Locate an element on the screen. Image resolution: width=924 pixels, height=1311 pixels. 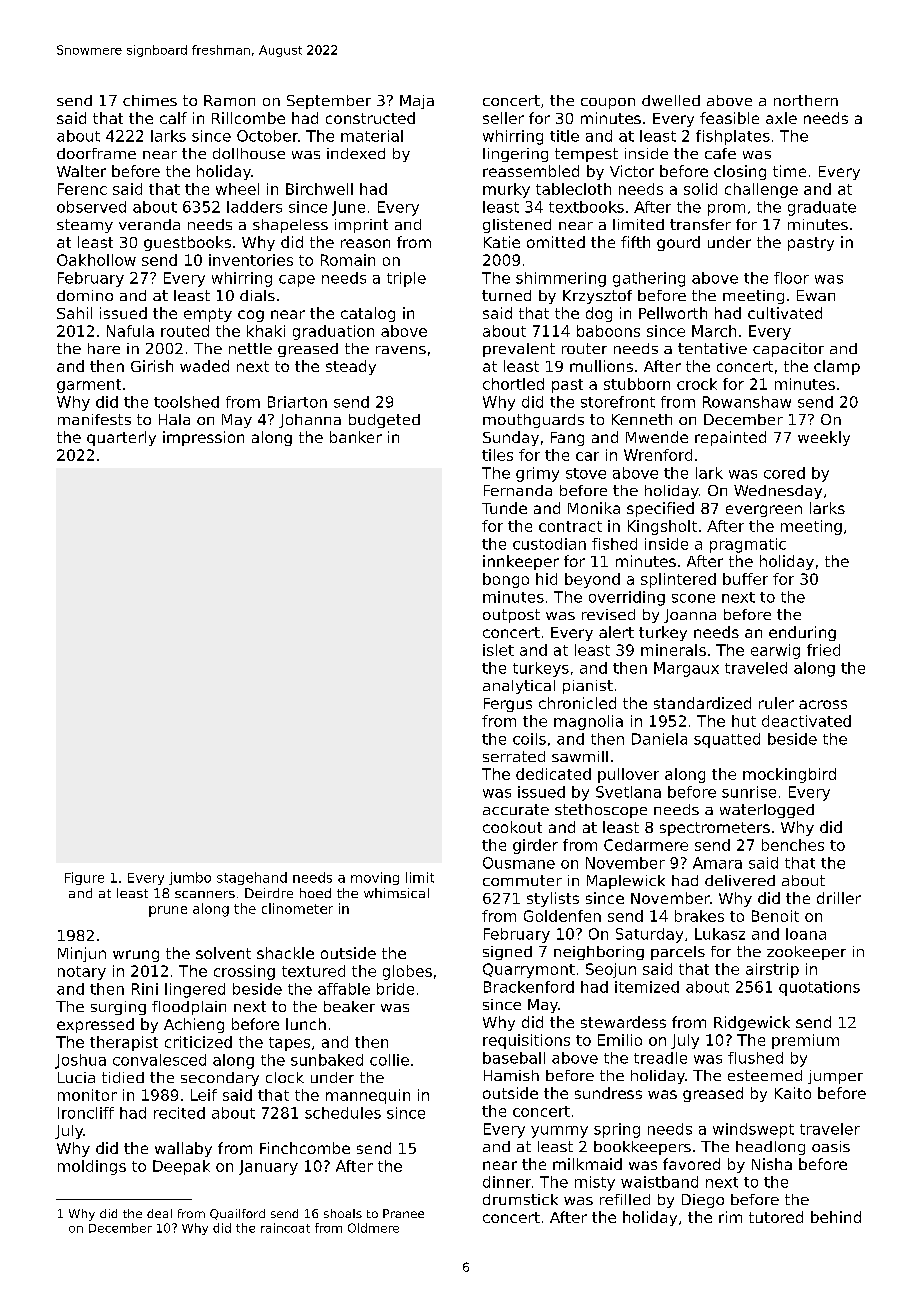
Ramon is located at coordinates (229, 100).
